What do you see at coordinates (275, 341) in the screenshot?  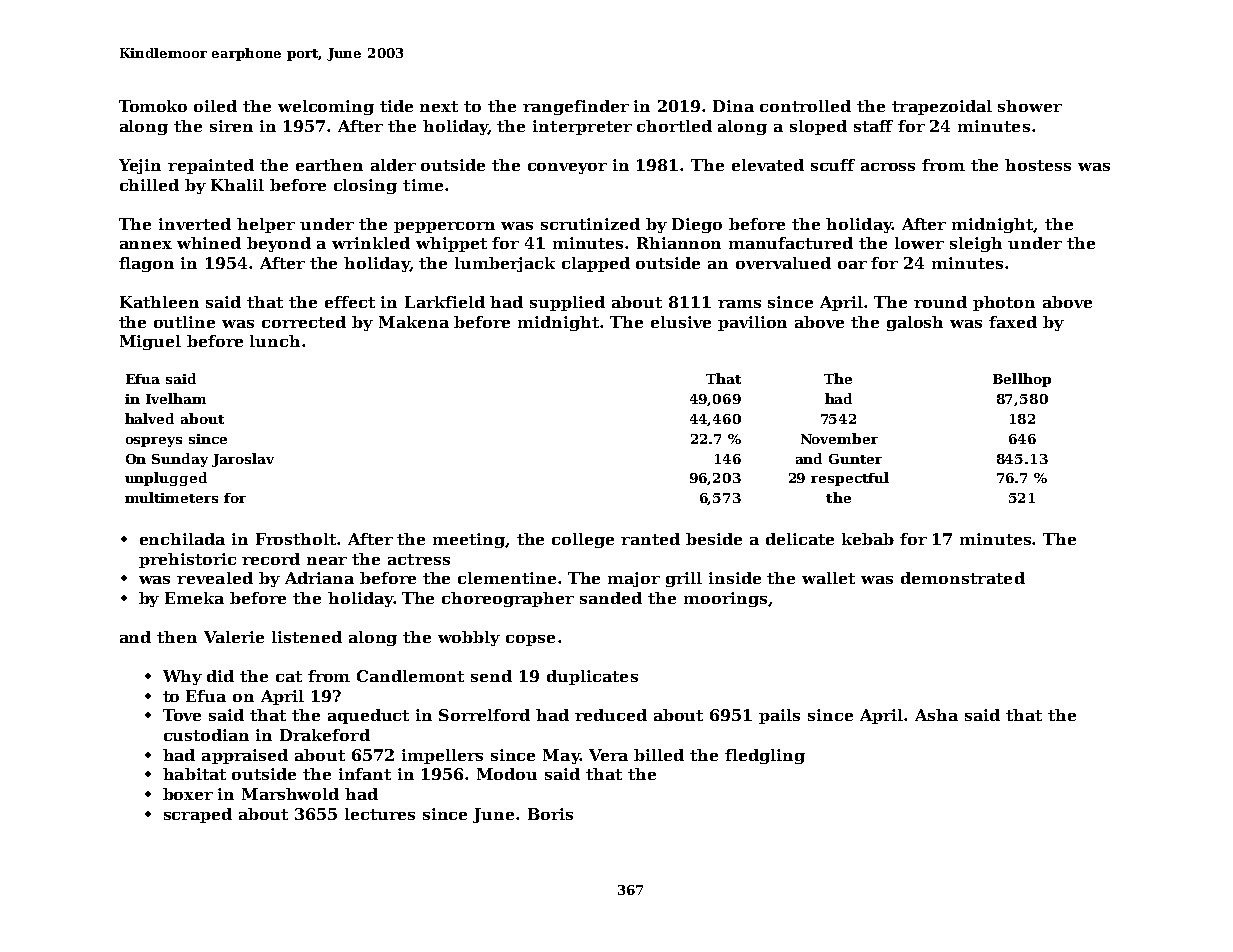 I see `lunch` at bounding box center [275, 341].
